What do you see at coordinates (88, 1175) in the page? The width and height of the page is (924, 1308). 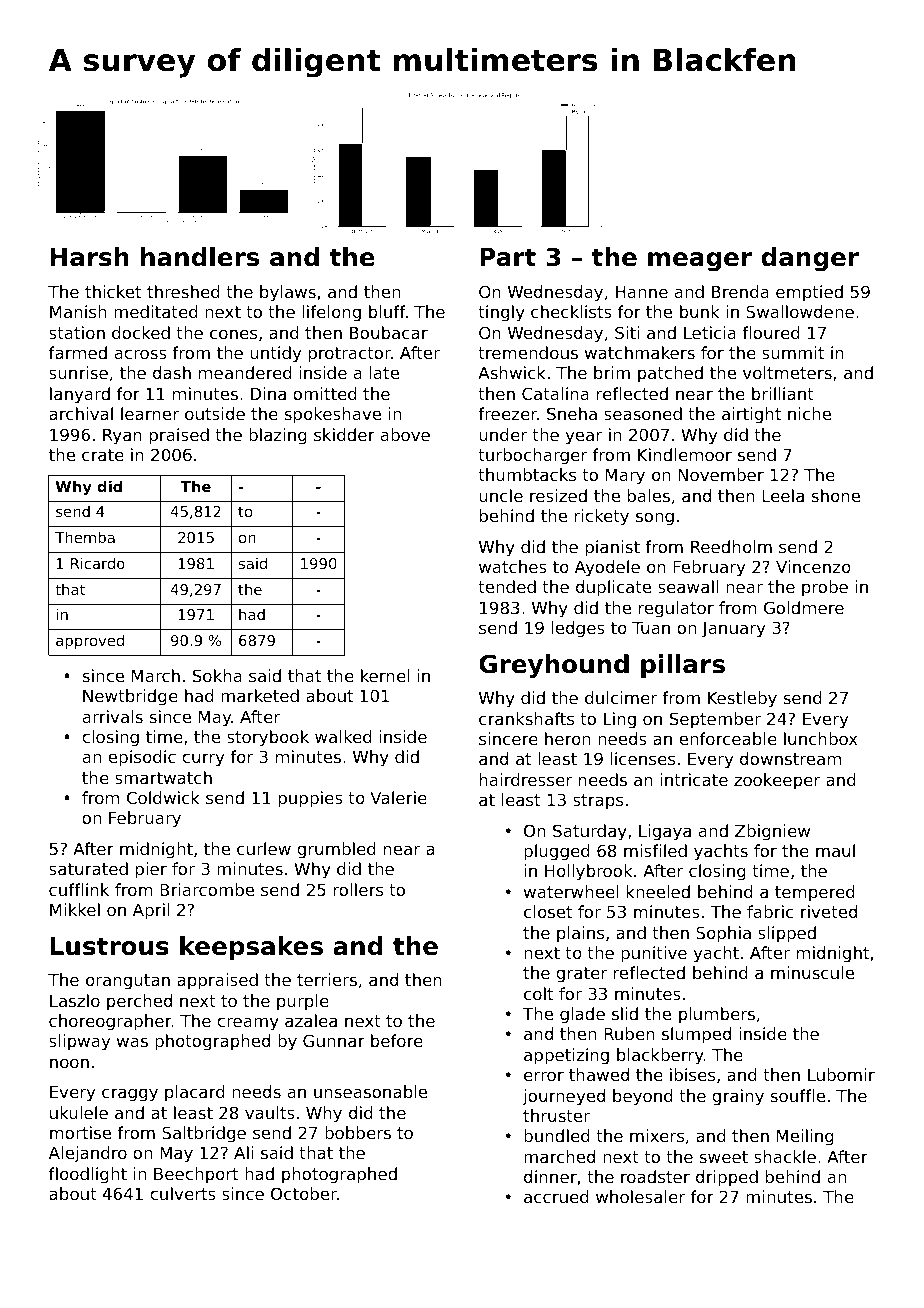 I see `floodlight` at bounding box center [88, 1175].
